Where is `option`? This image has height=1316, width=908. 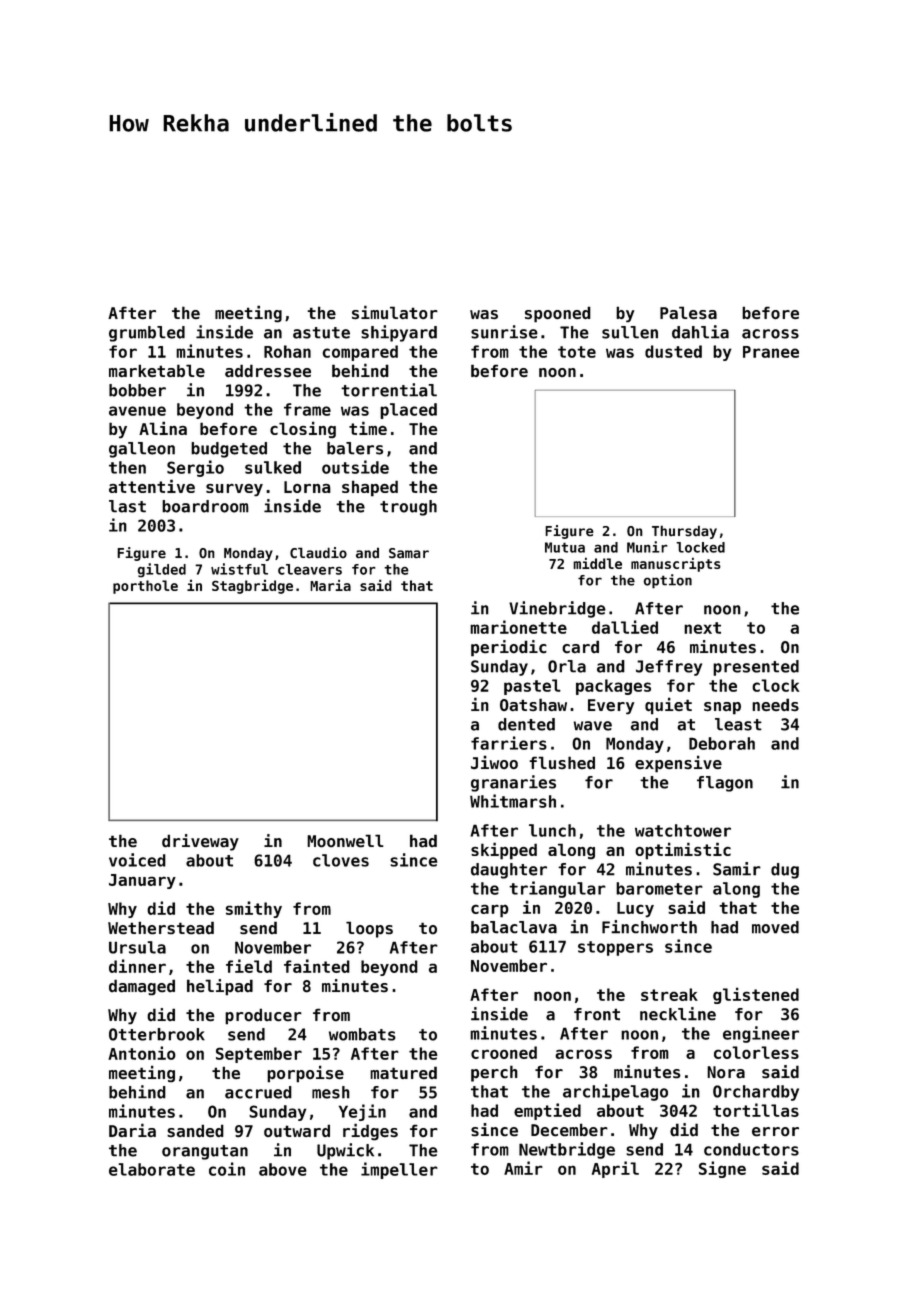
option is located at coordinates (668, 581).
